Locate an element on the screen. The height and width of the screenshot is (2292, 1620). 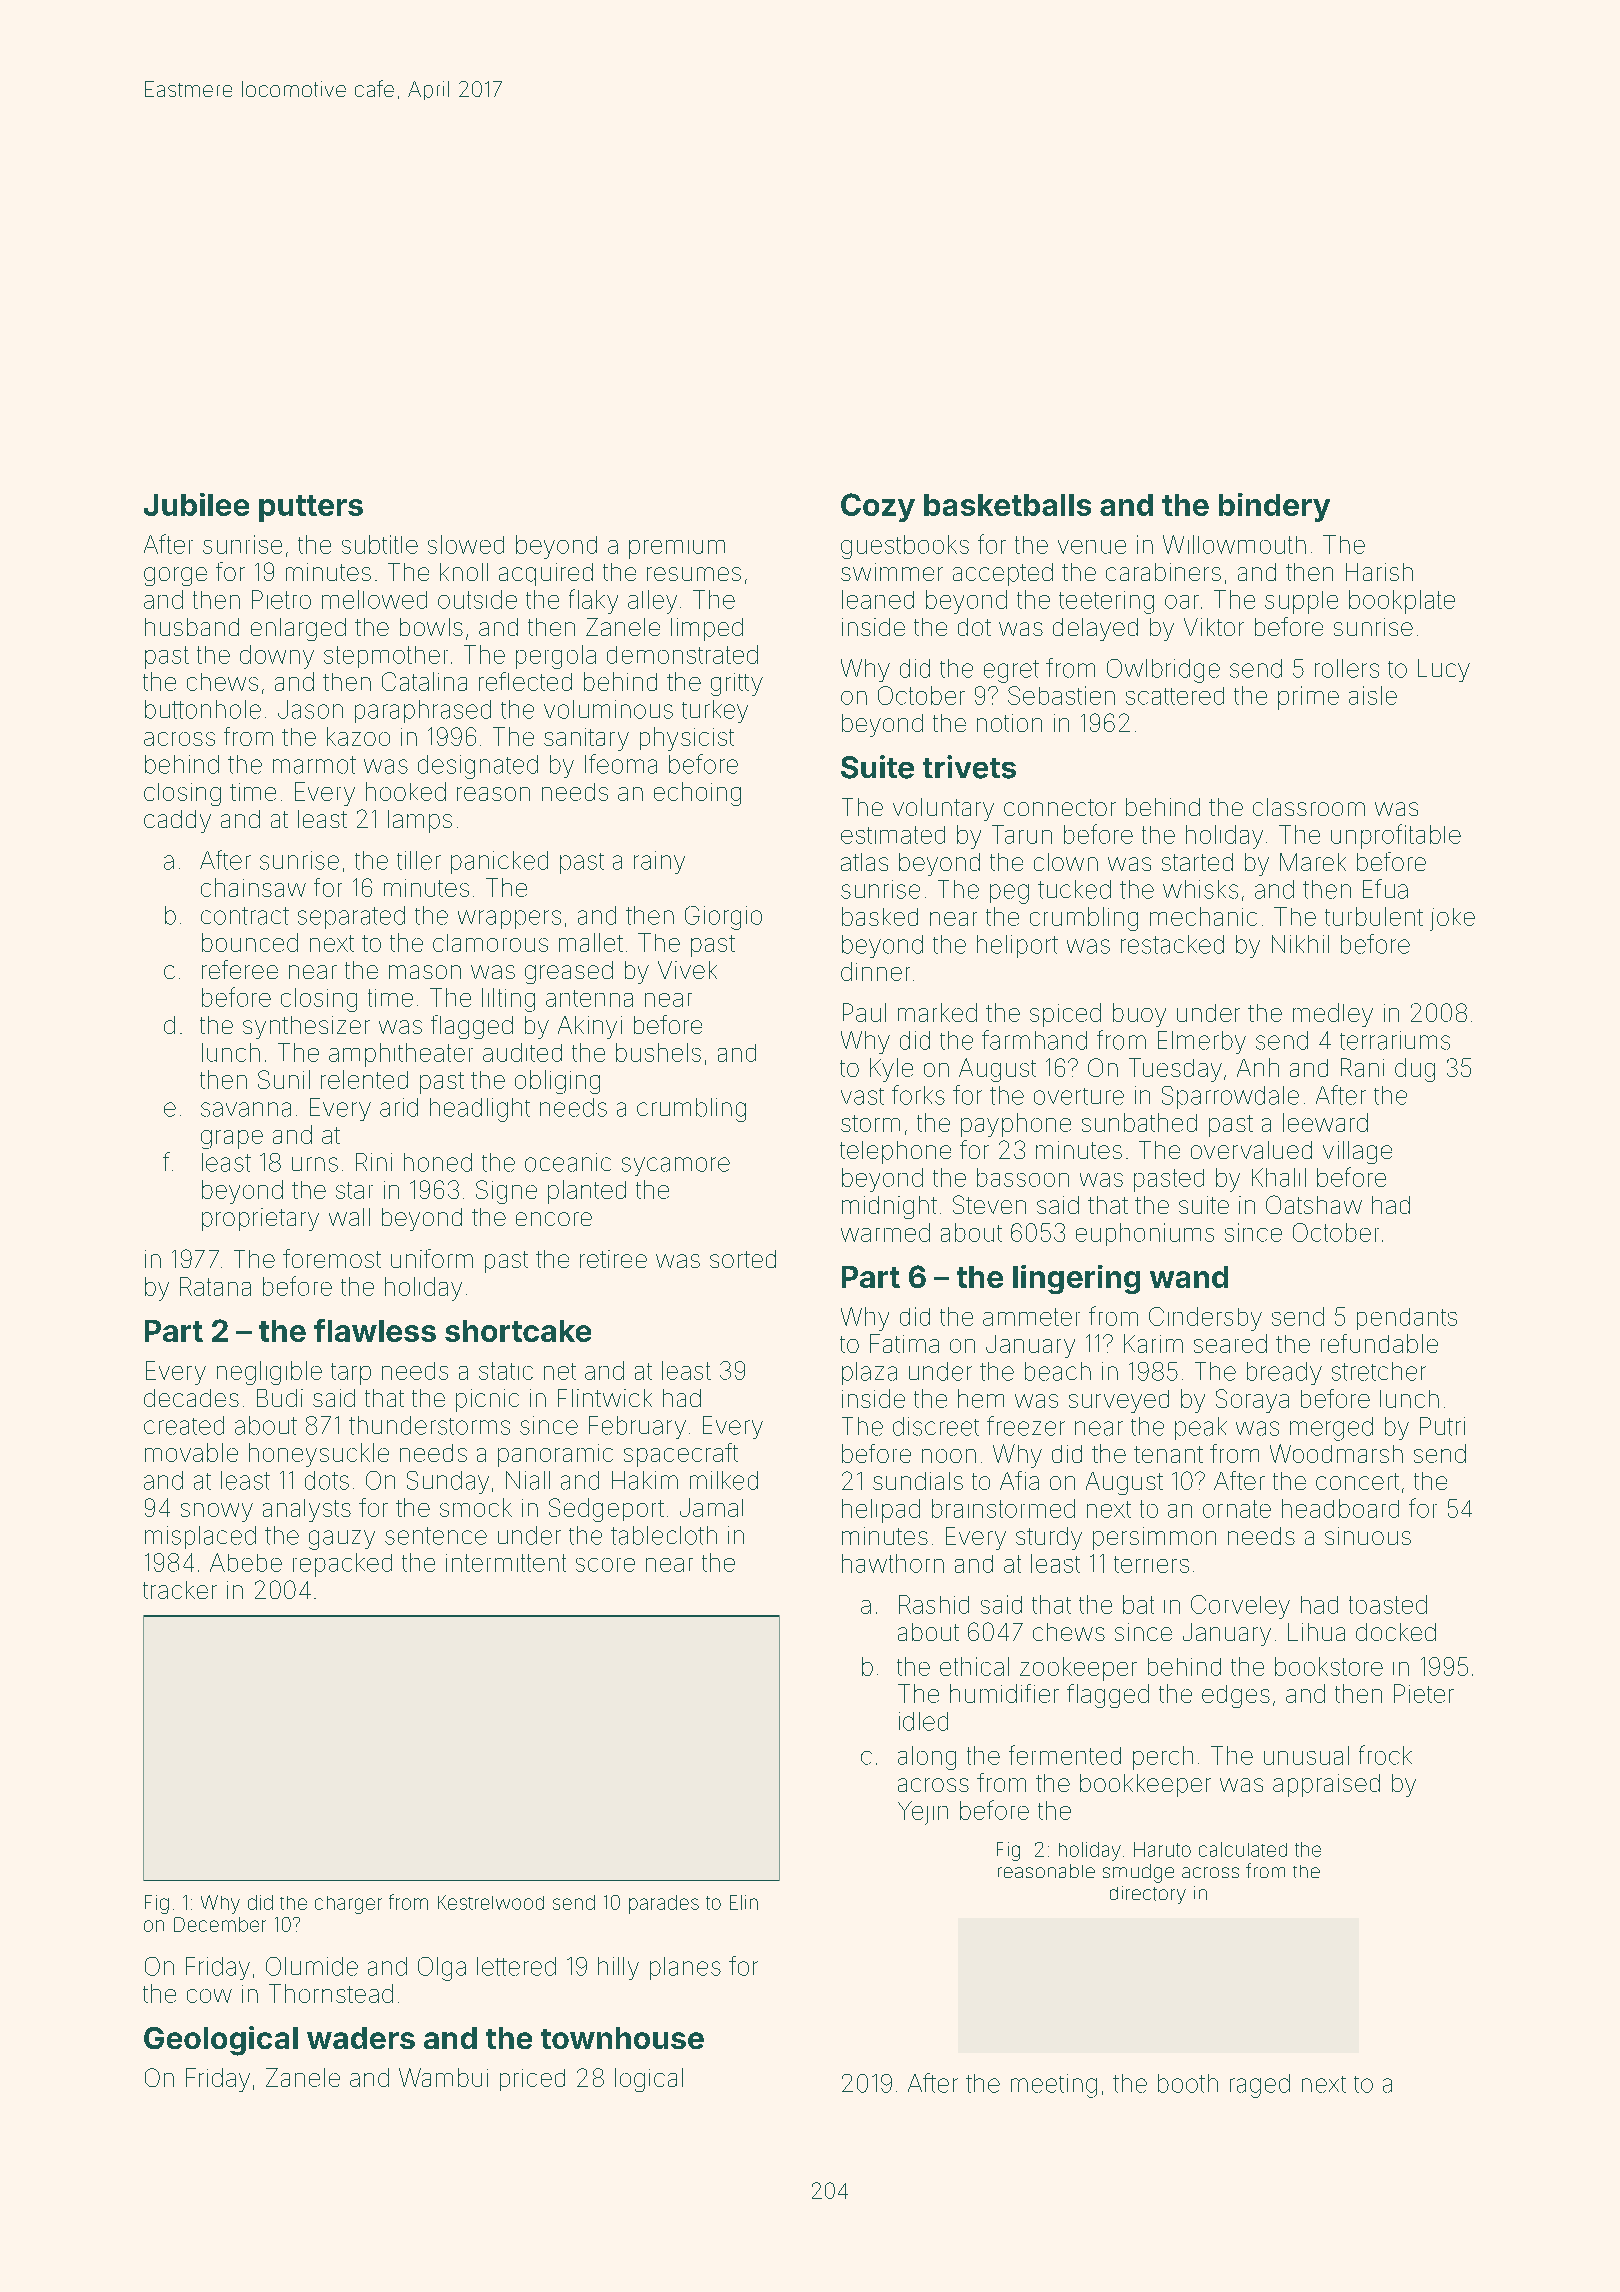
Ratana is located at coordinates (215, 1286).
